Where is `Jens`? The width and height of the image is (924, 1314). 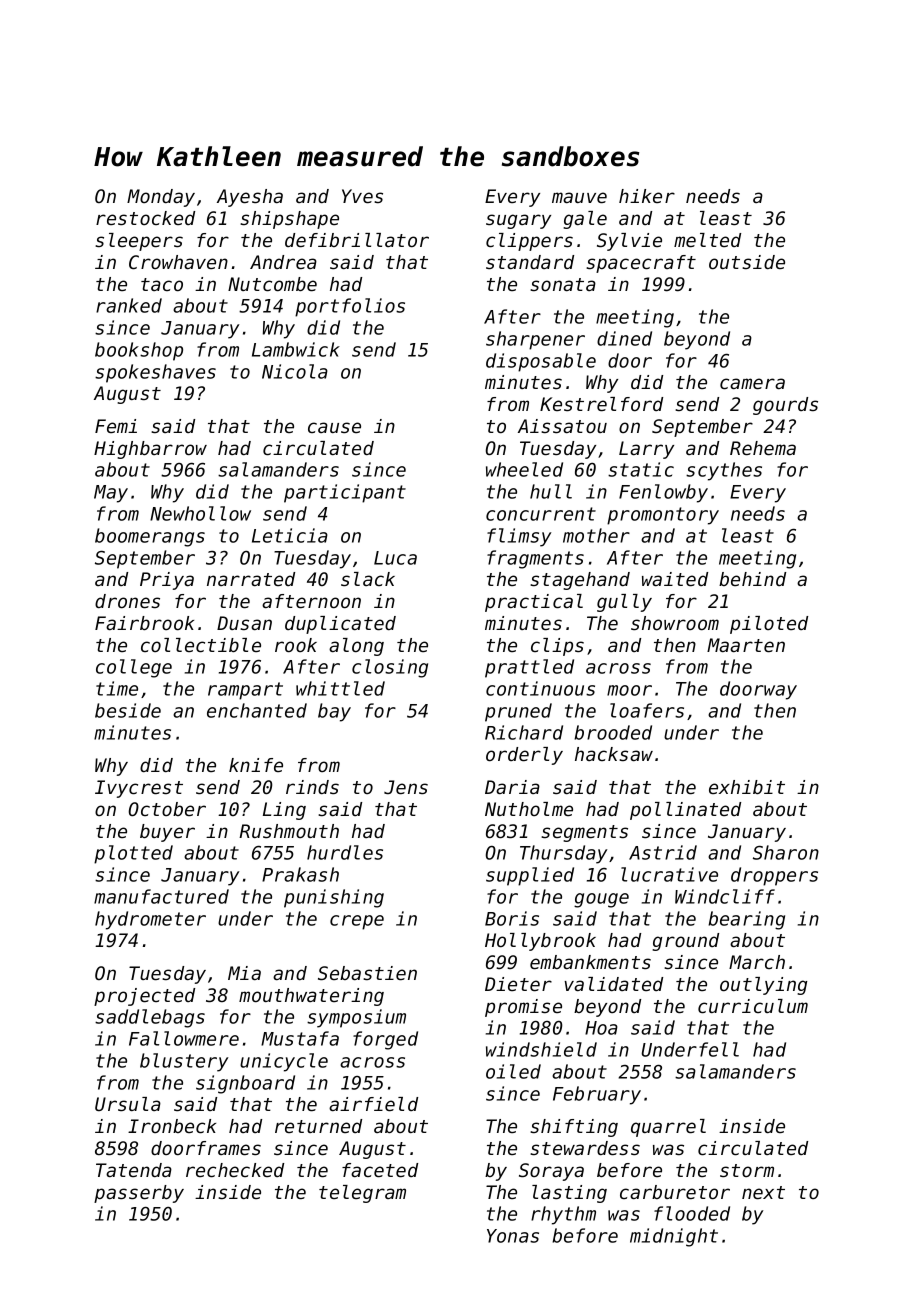 Jens is located at coordinates (406, 787).
